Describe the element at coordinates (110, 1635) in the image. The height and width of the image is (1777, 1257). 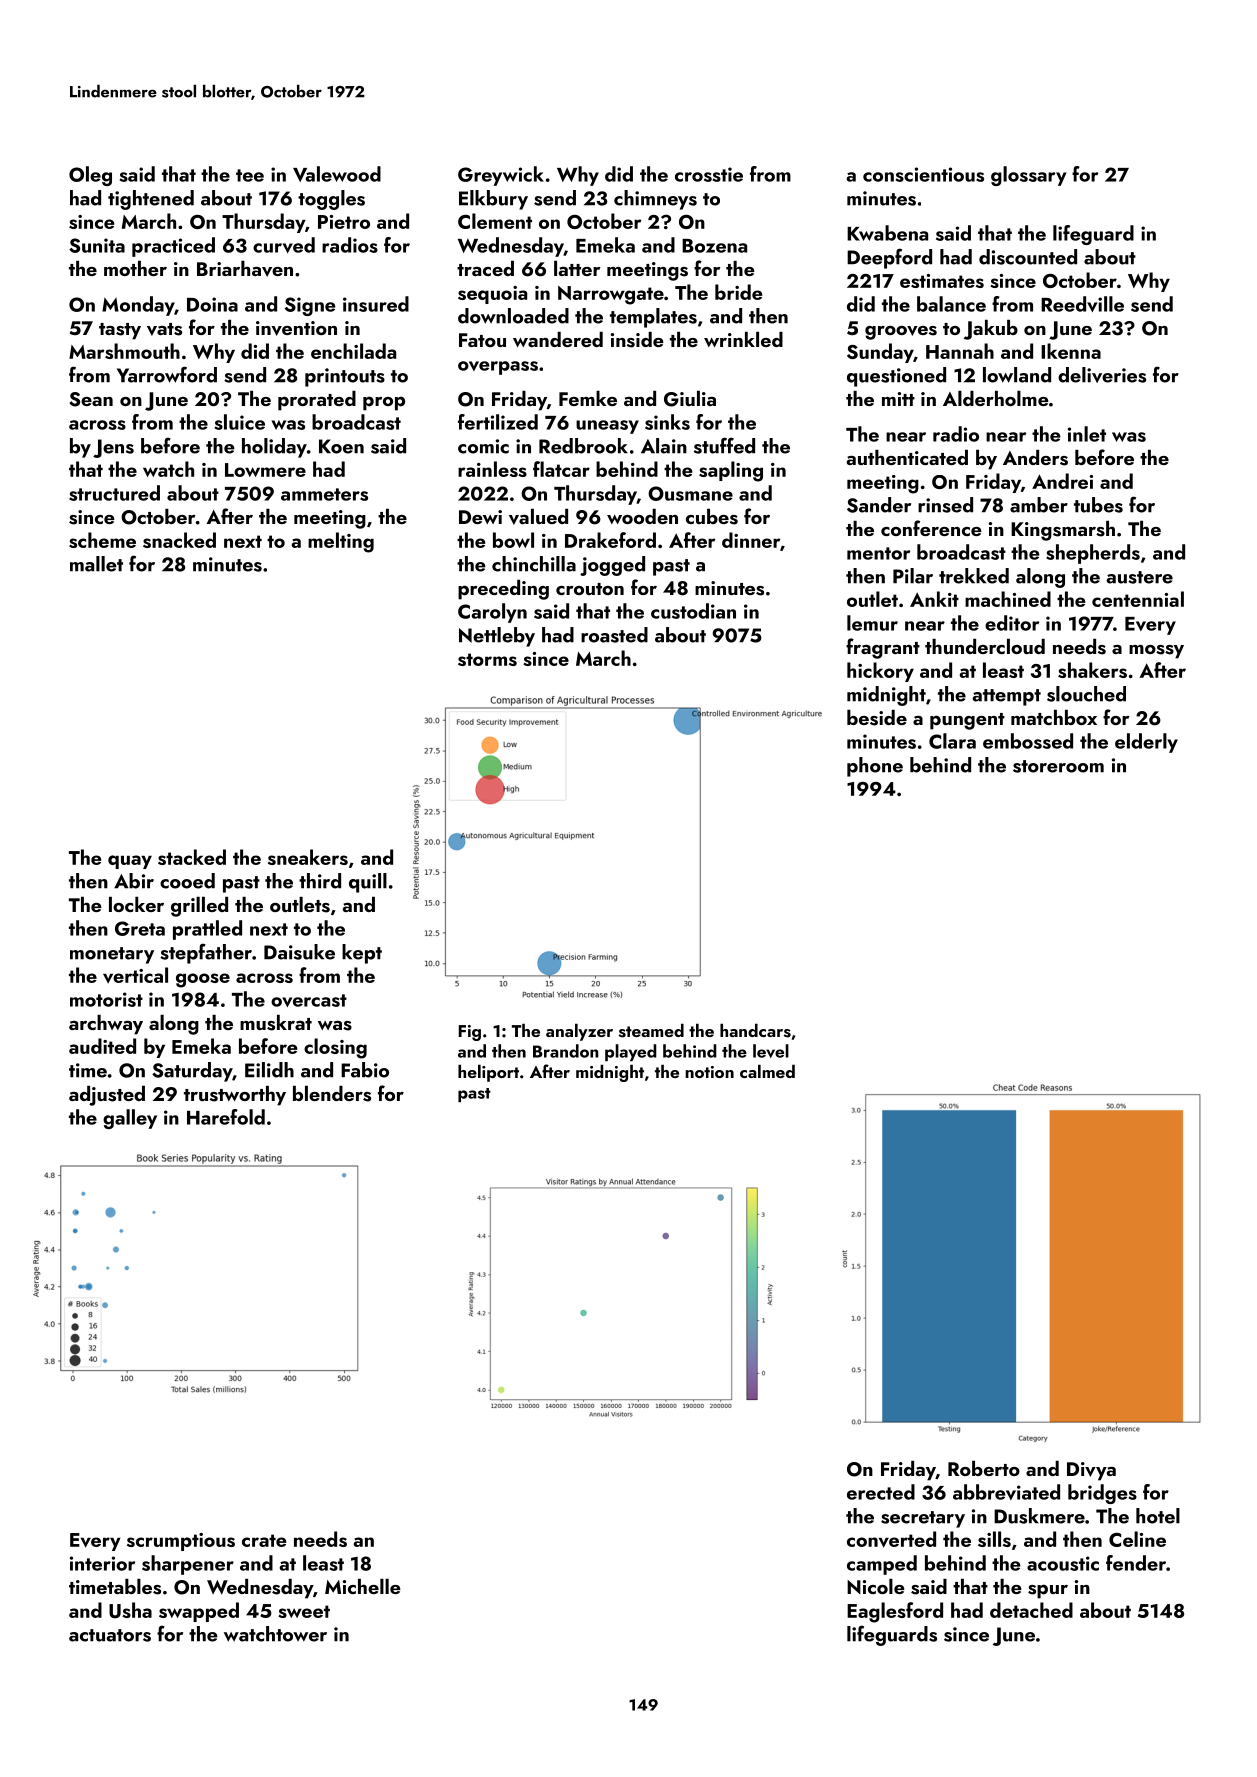
I see `actuators` at that location.
